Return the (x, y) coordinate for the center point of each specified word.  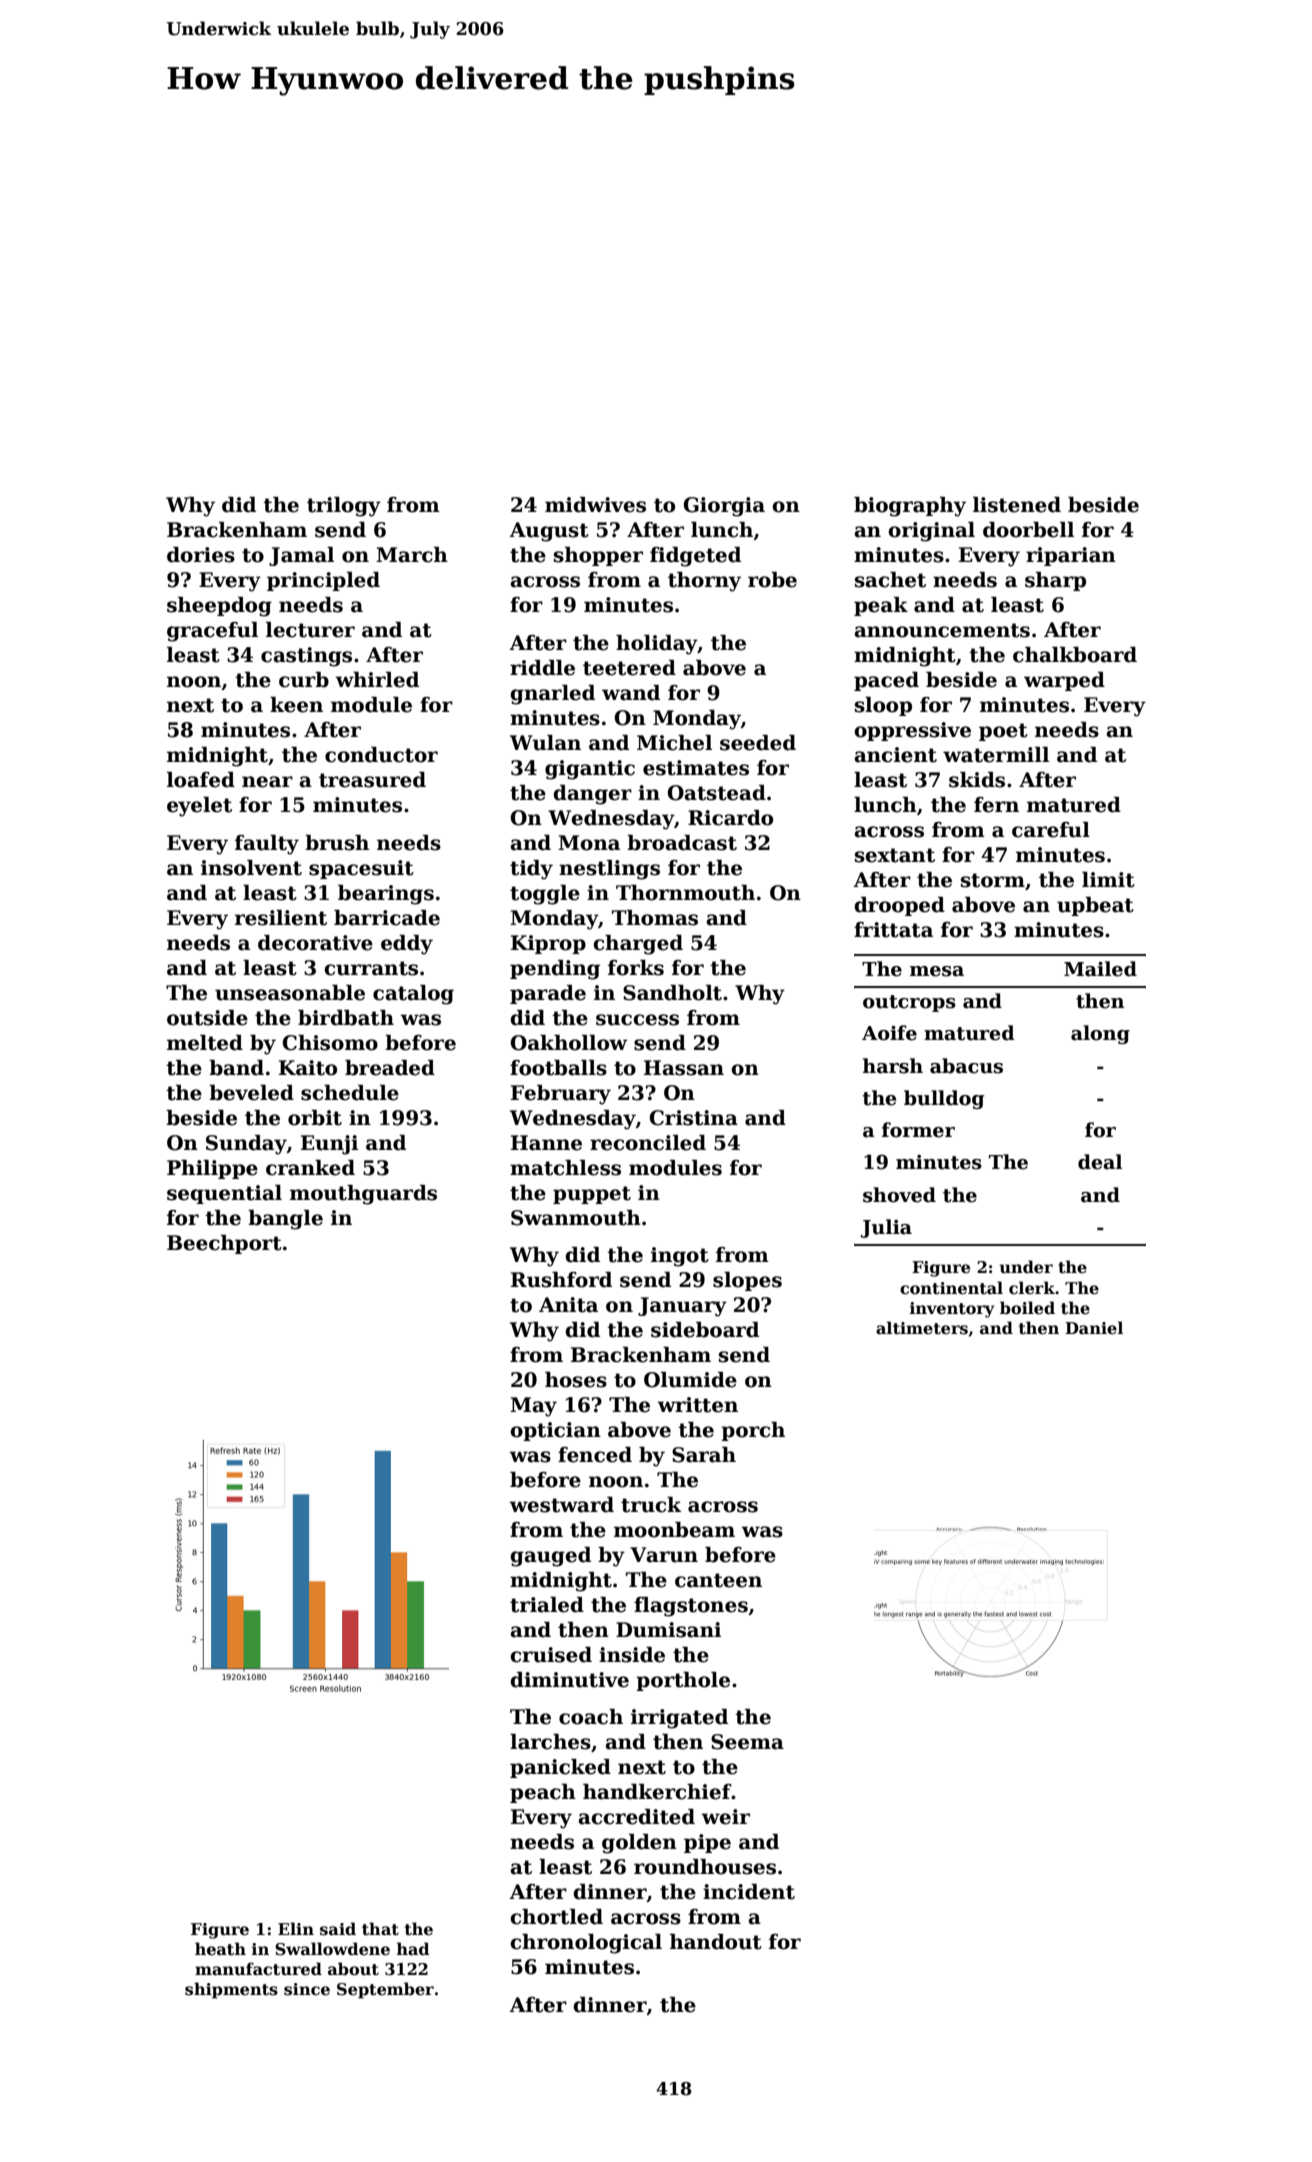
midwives (595, 505)
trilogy (344, 507)
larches (550, 1742)
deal (1100, 1162)
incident (749, 1892)
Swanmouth (576, 1218)
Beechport (224, 1244)
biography (910, 507)
